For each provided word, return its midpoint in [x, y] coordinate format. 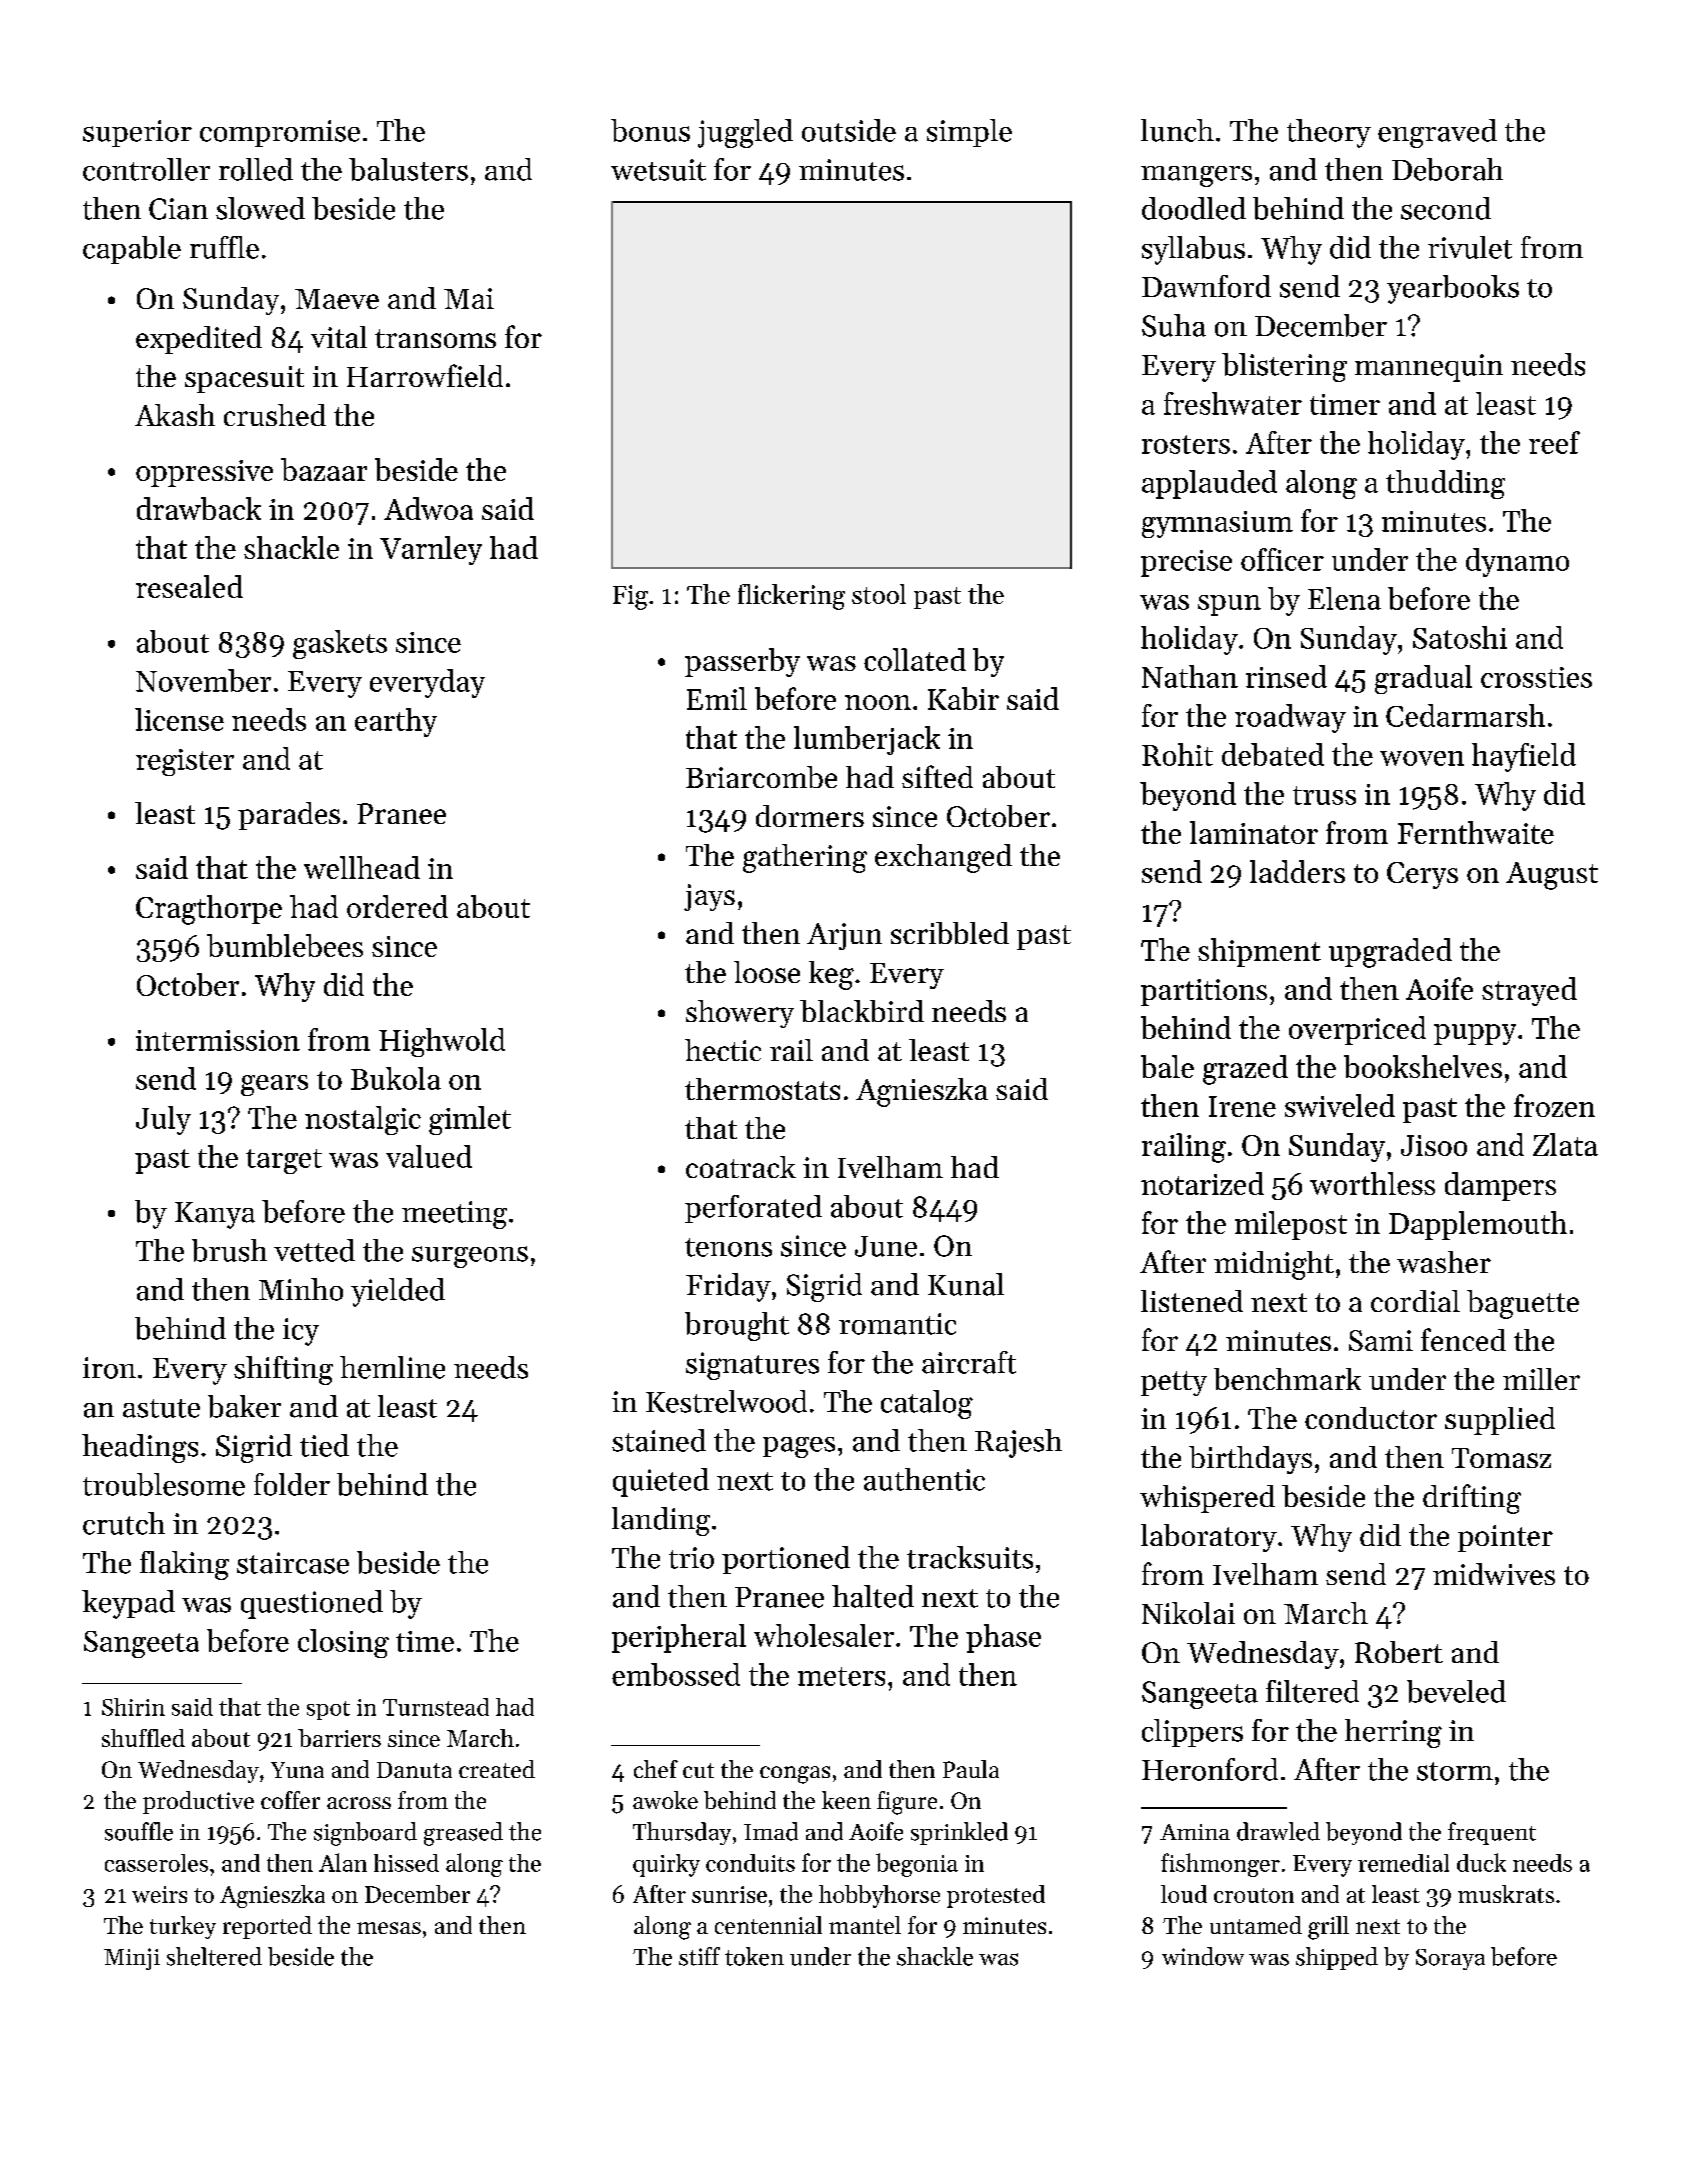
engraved [1437, 133]
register [185, 762]
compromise [280, 133]
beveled [1456, 1691]
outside [849, 130]
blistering [1284, 367]
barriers [339, 1738]
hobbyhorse [879, 1896]
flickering [791, 597]
